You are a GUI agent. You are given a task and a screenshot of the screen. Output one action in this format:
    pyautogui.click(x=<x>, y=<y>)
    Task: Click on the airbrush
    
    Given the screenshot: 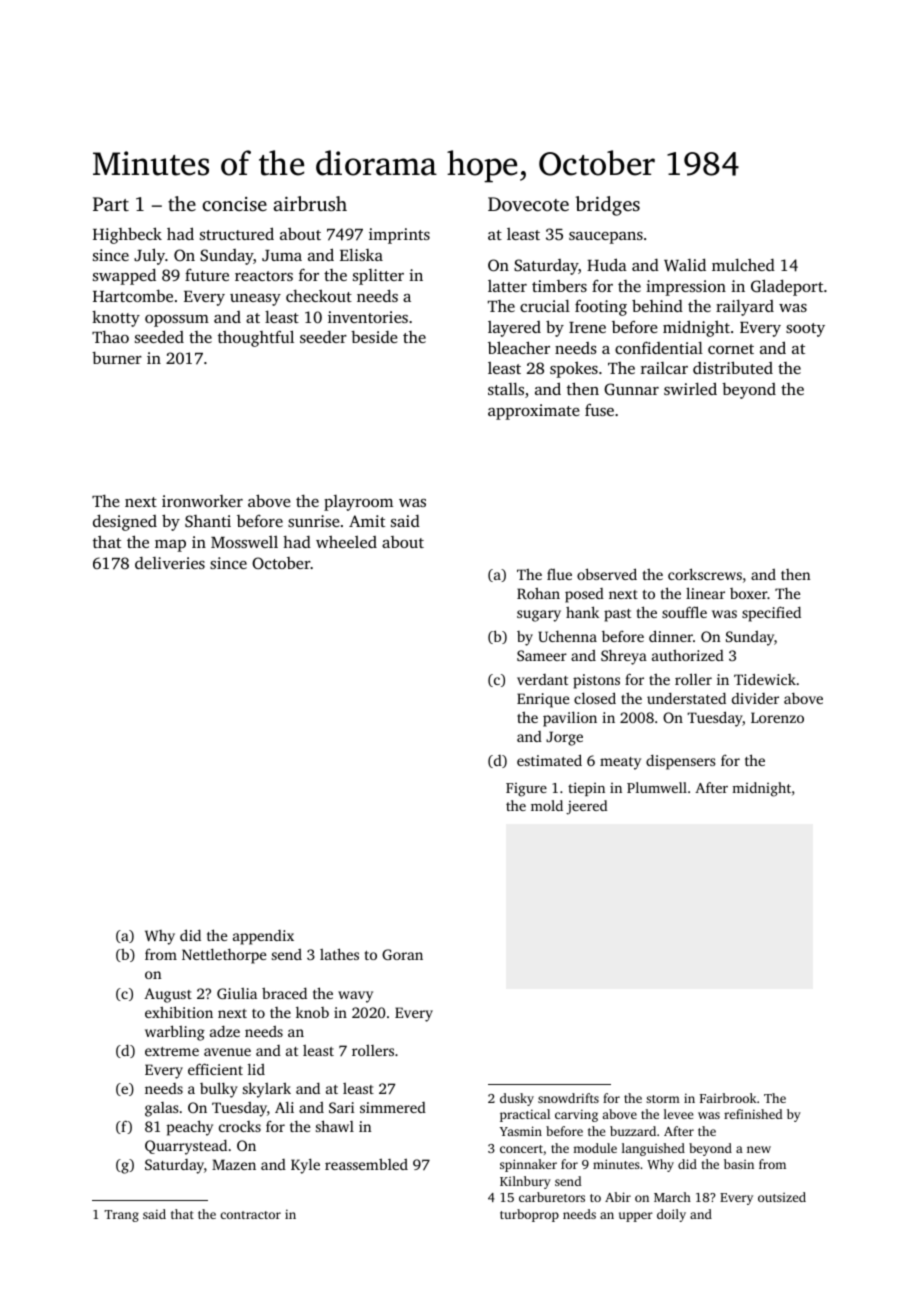 What is the action you would take?
    pyautogui.click(x=310, y=203)
